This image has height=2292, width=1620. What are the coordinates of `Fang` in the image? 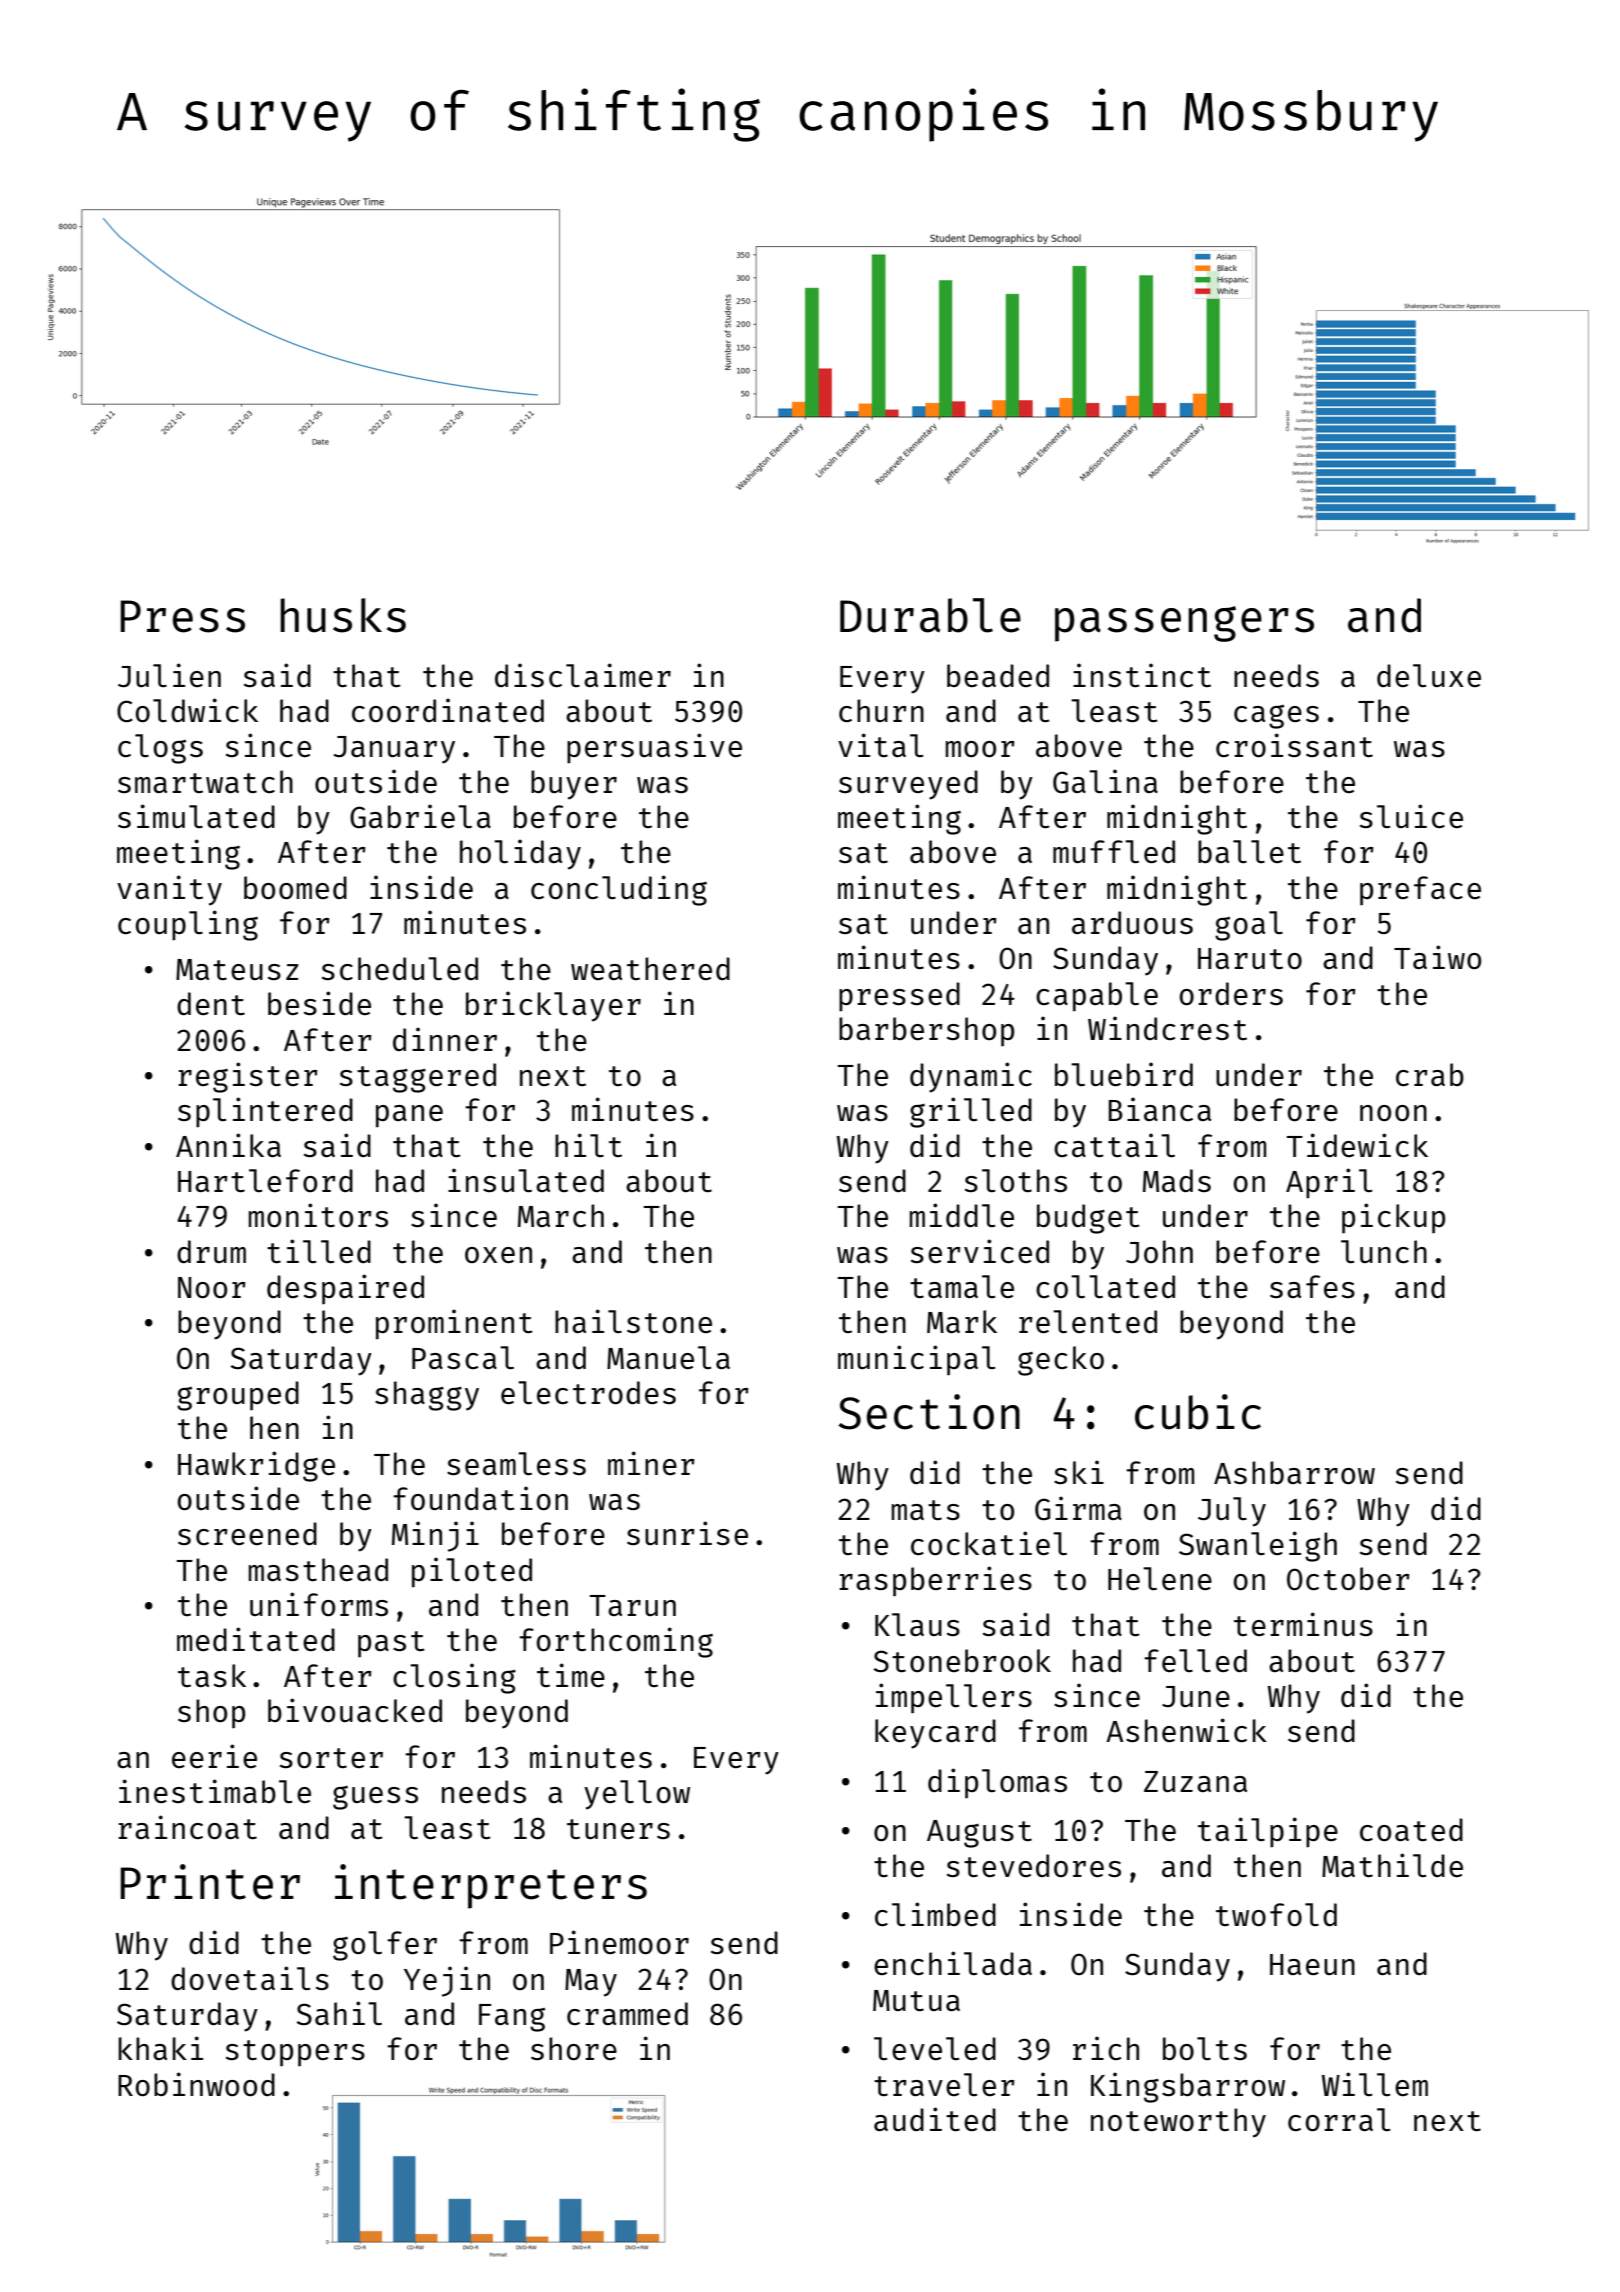 It's located at (512, 2018).
